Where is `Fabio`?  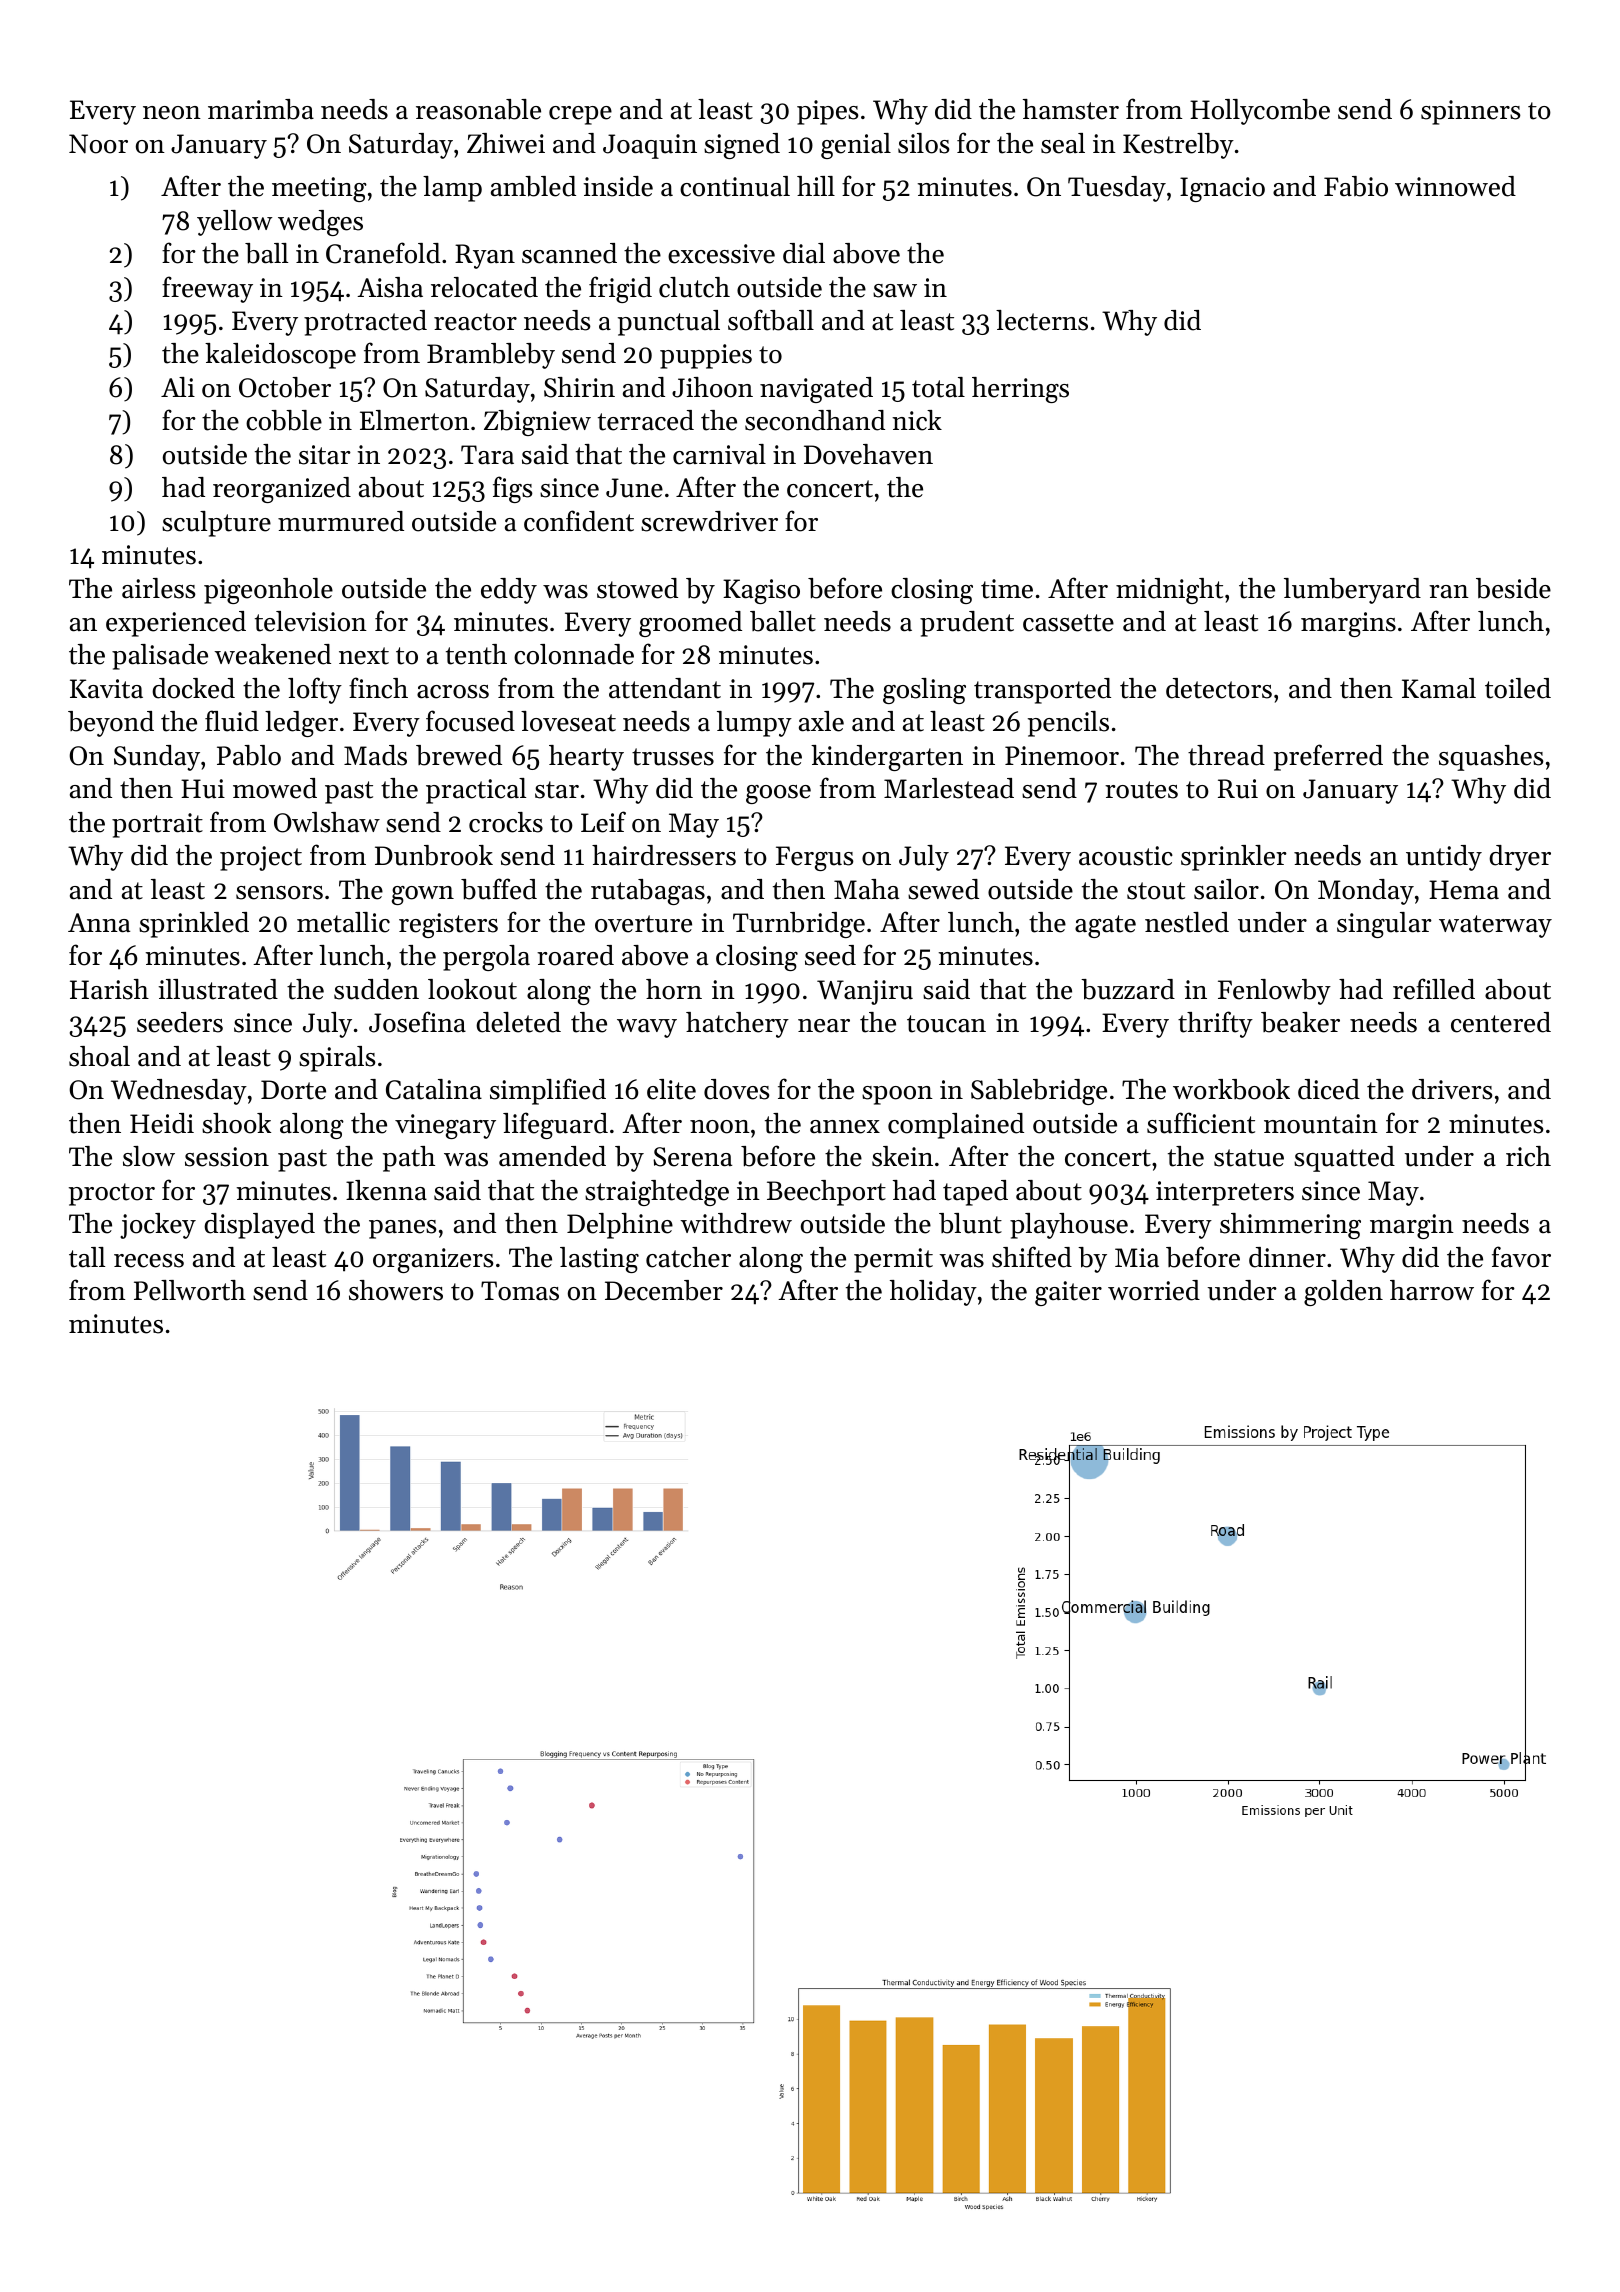 Fabio is located at coordinates (1356, 186).
